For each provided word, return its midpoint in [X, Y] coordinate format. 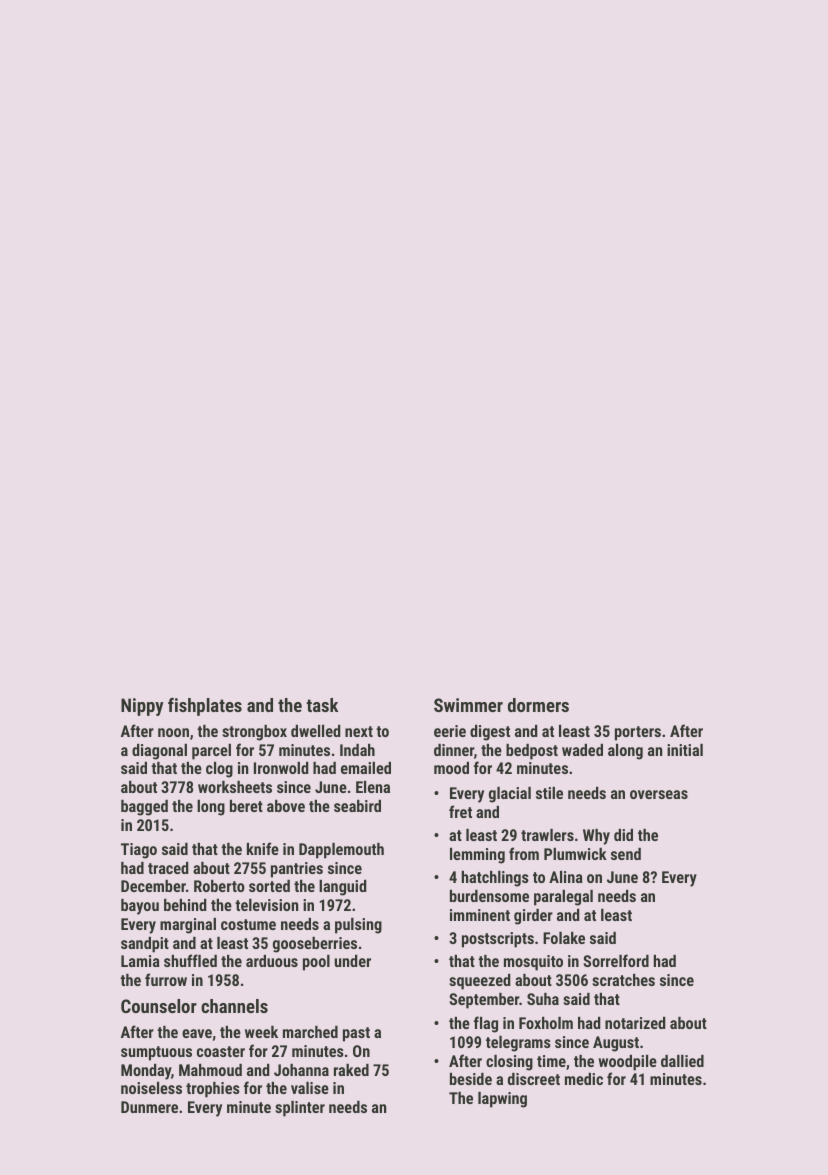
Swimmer [468, 705]
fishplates [205, 707]
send [626, 854]
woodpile [627, 1063]
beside [471, 1079]
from [524, 853]
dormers [538, 705]
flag [486, 1024]
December [153, 886]
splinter [300, 1109]
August [616, 1044]
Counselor [159, 1006]
